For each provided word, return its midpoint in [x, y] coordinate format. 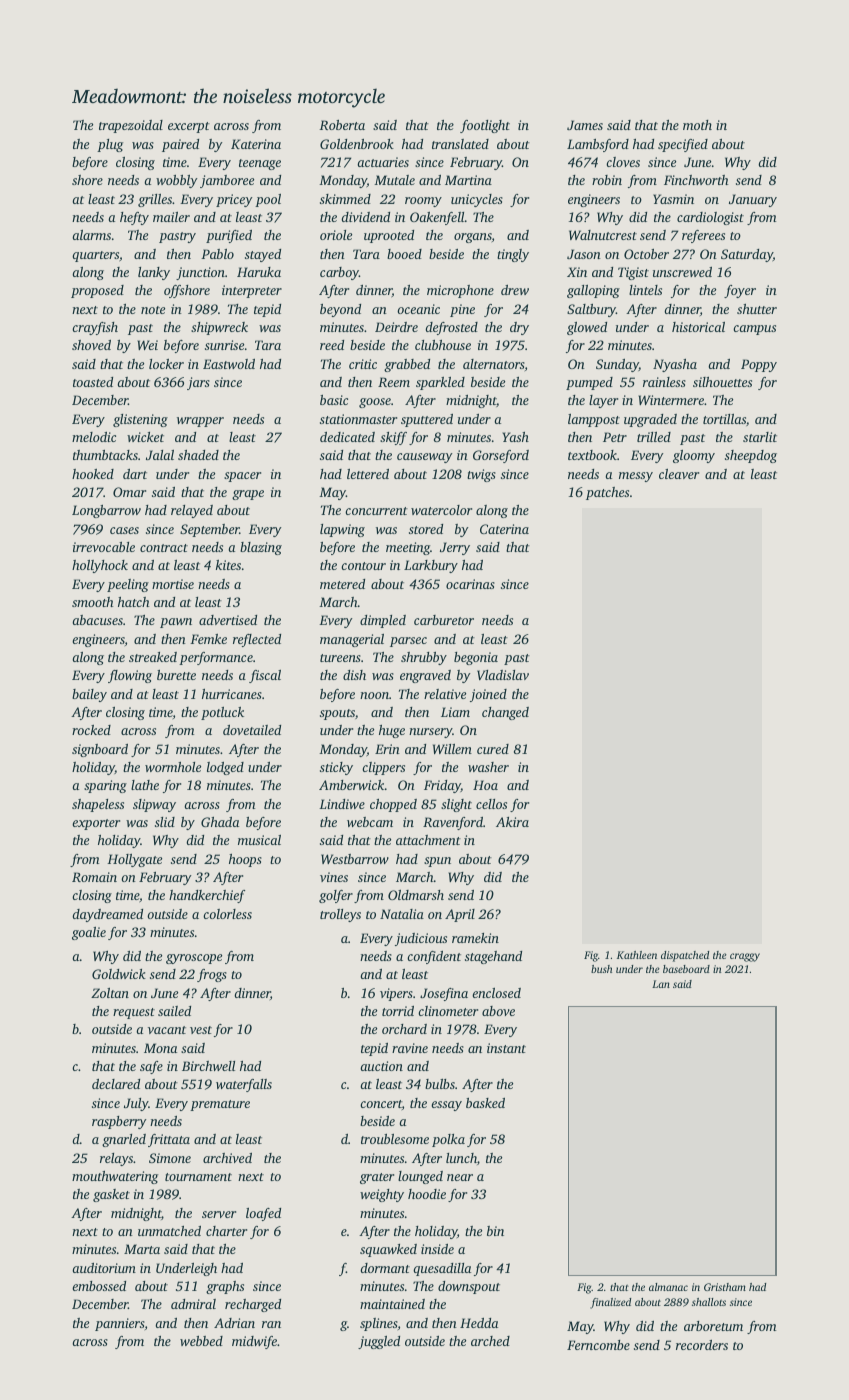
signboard [100, 750]
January [753, 200]
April [460, 915]
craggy [745, 957]
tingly [513, 255]
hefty [134, 218]
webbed [201, 1341]
